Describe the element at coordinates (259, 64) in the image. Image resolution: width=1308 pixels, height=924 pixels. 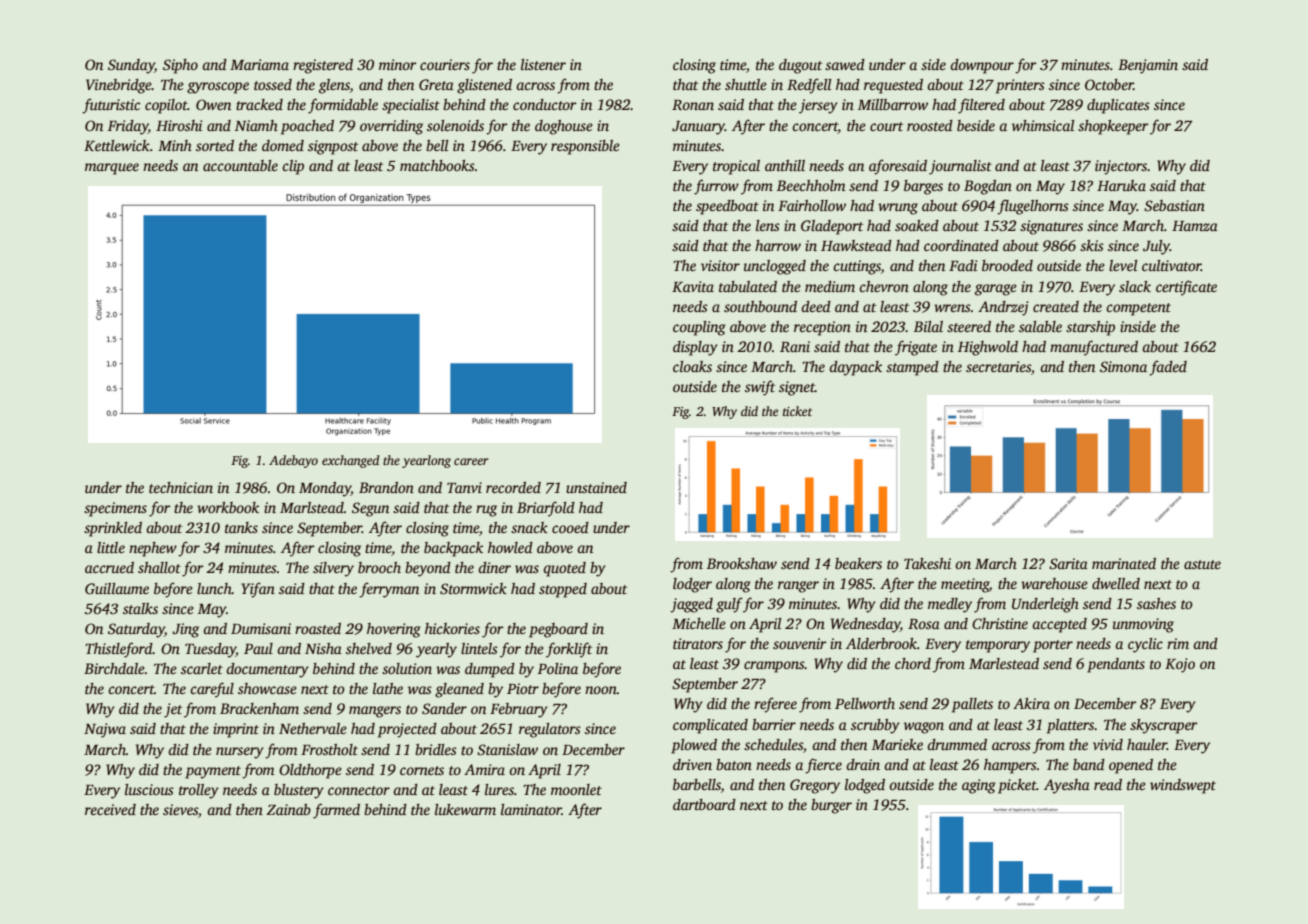
I see `Mariama` at that location.
